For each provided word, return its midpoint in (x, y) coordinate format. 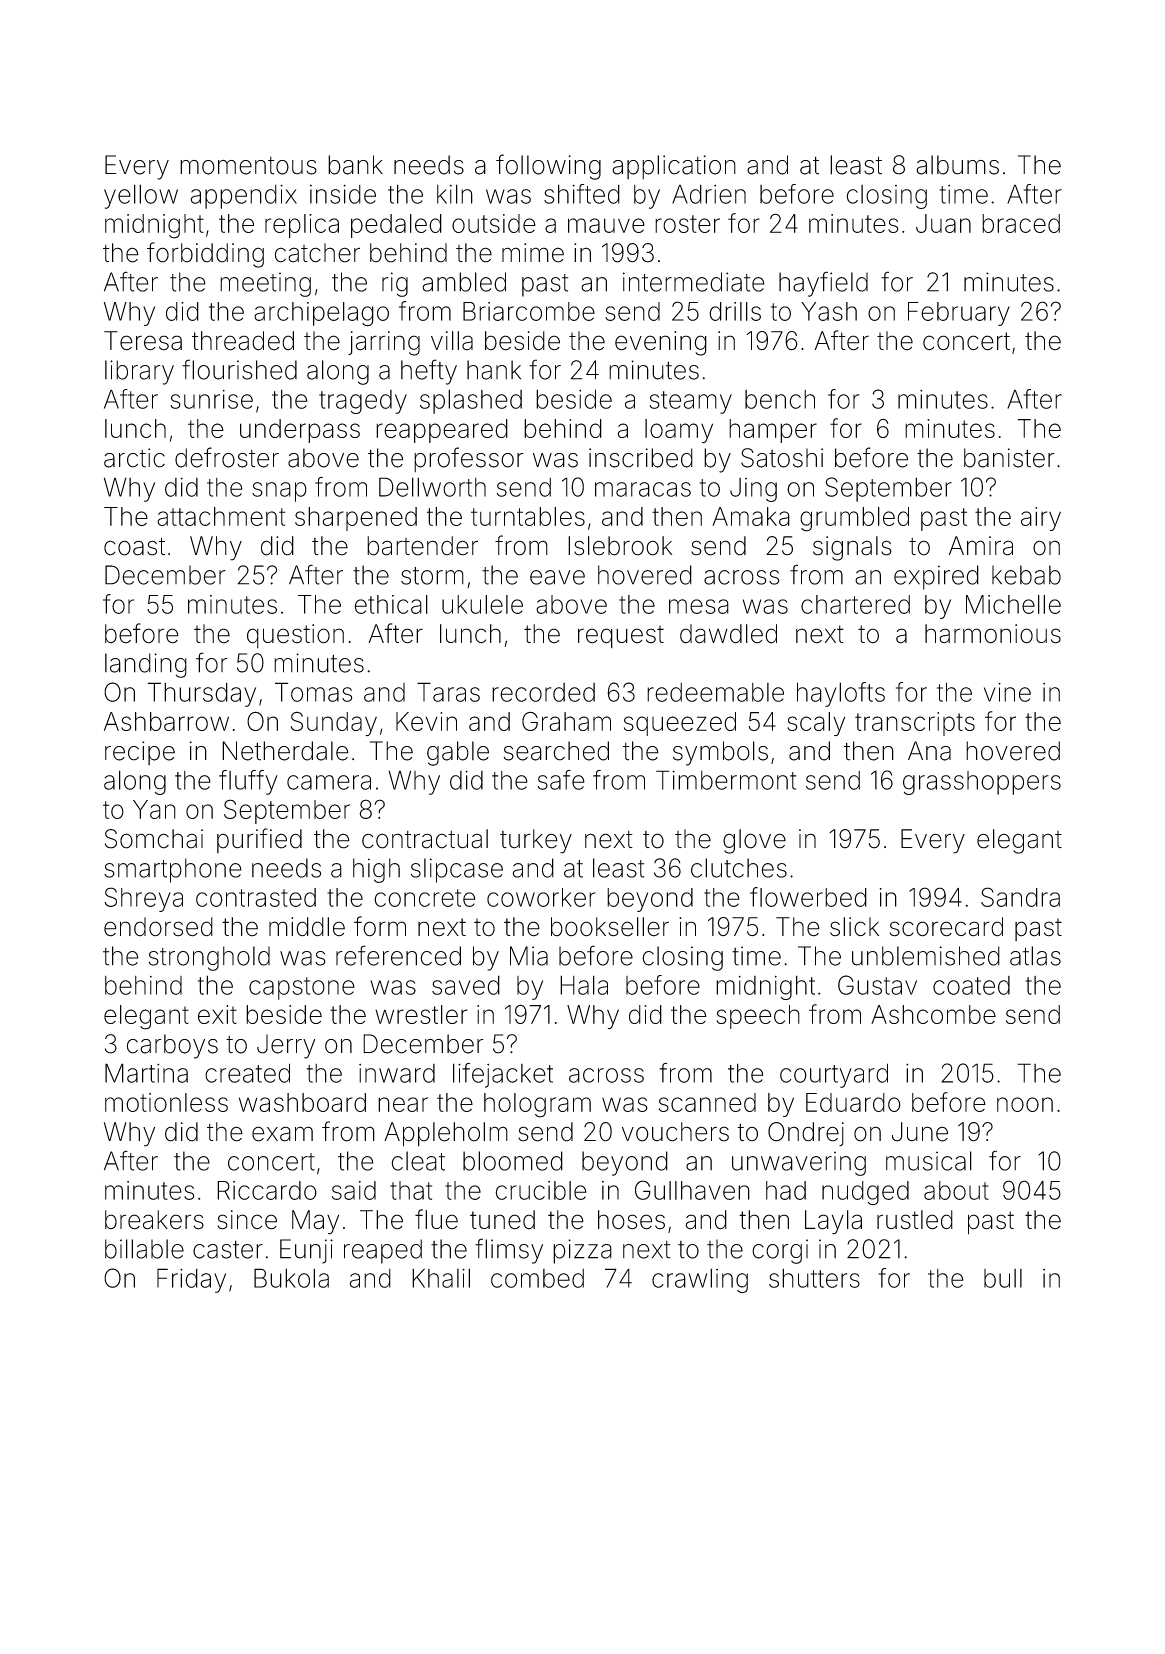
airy (1041, 519)
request (621, 637)
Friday (191, 1280)
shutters (814, 1278)
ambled (464, 282)
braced (1021, 223)
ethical (391, 604)
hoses (631, 1220)
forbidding (205, 255)
